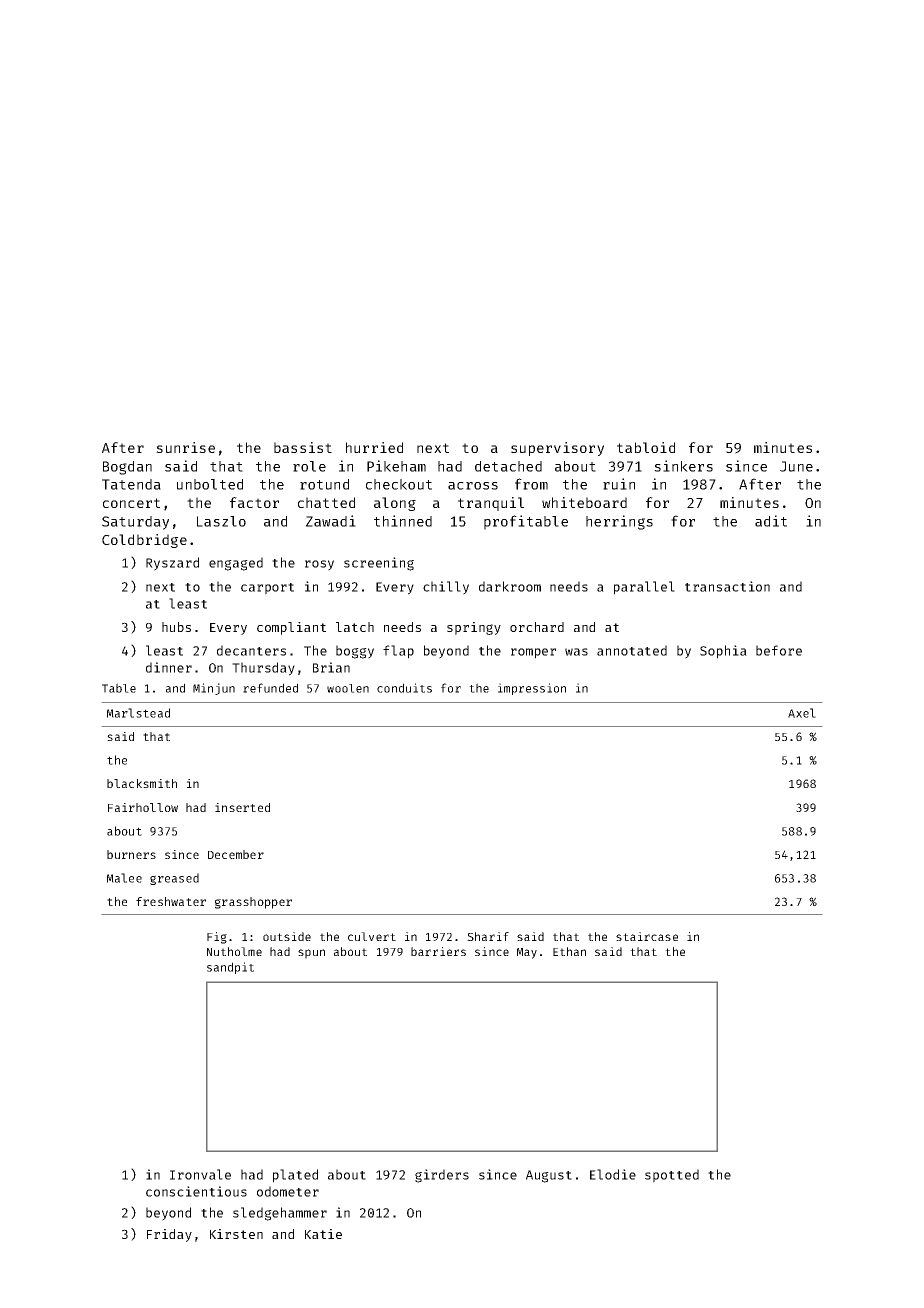 The image size is (924, 1308). I want to click on spun, so click(311, 954).
